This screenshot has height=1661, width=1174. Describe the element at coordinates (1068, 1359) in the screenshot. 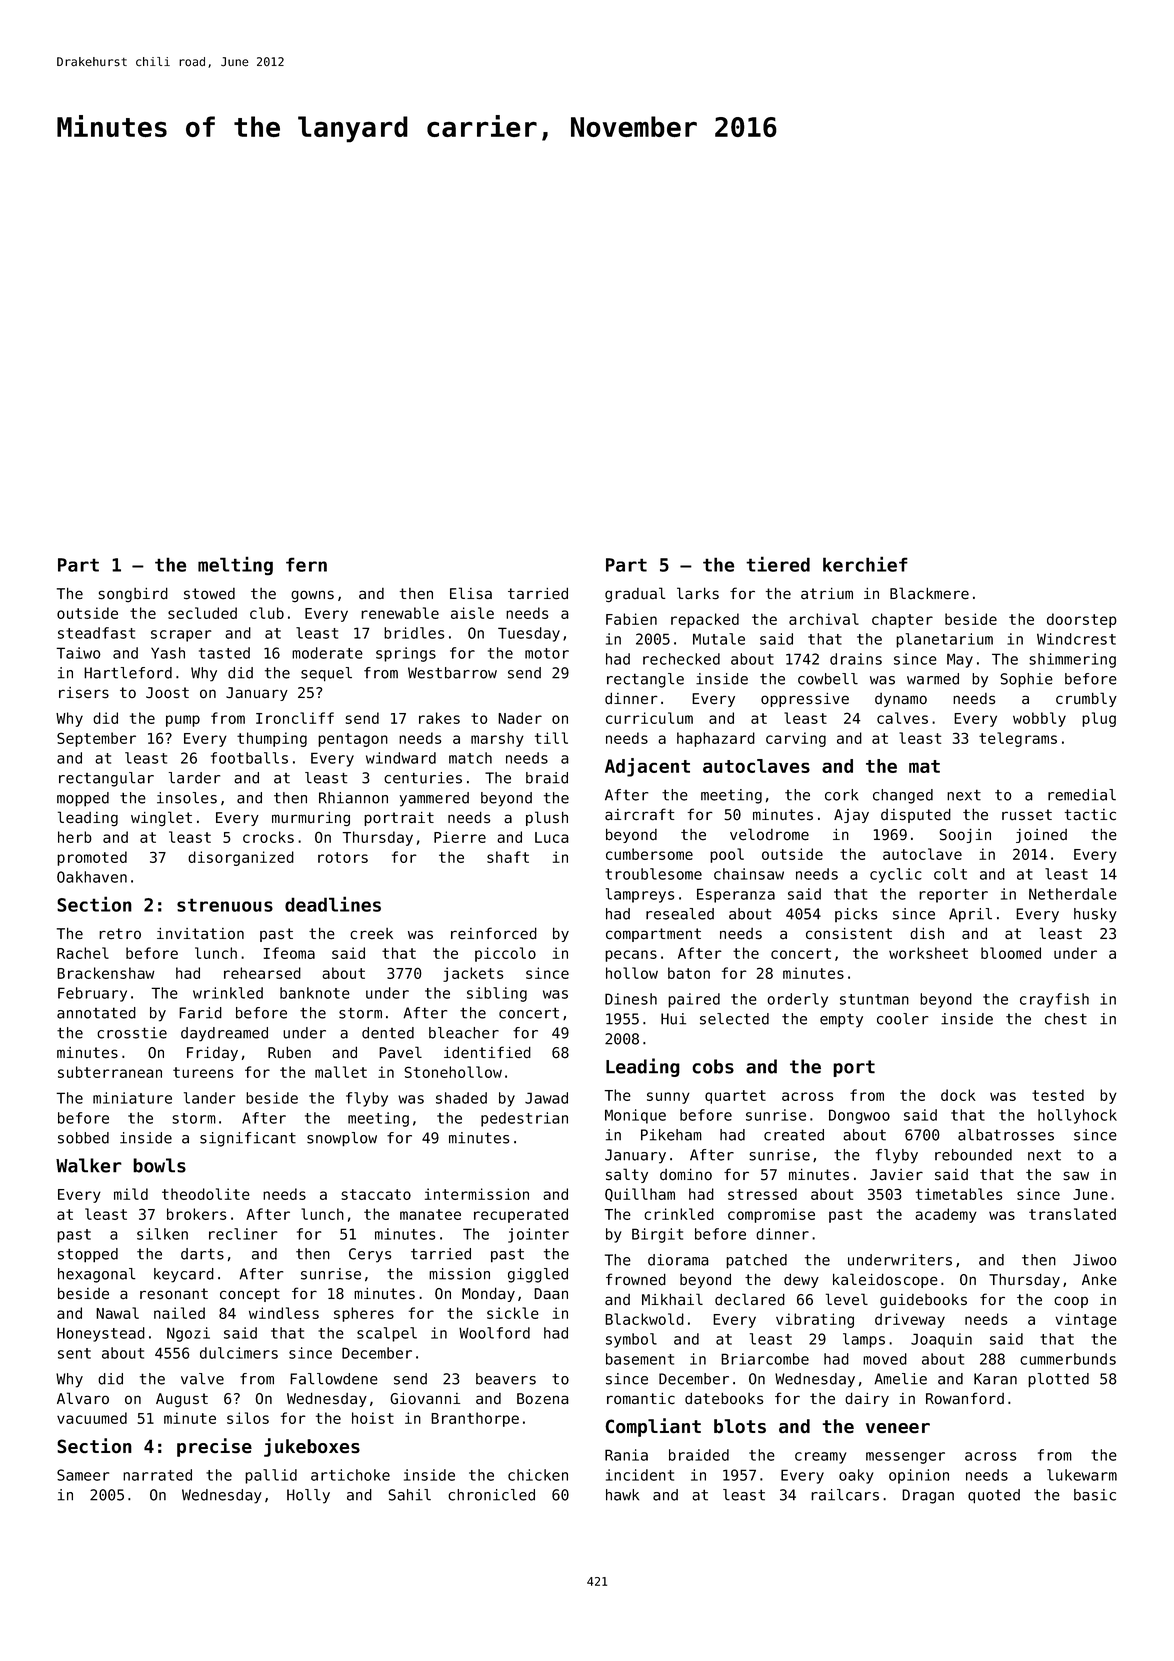

I see `cummerbunds` at that location.
